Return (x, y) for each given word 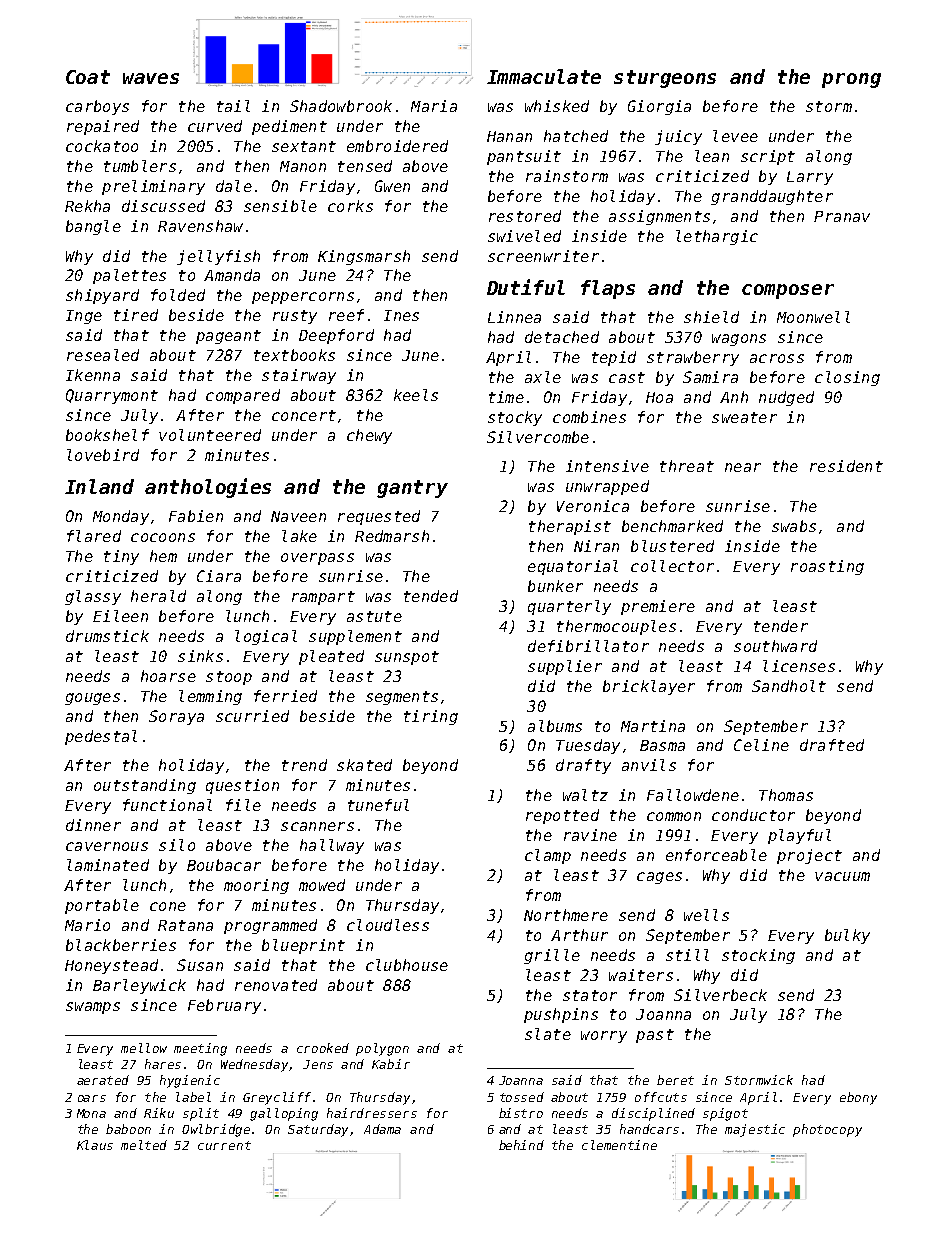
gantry (412, 489)
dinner (93, 825)
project (809, 856)
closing (847, 378)
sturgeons (665, 79)
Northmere (566, 915)
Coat (88, 77)
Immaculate (544, 76)
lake (299, 536)
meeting (200, 1049)
